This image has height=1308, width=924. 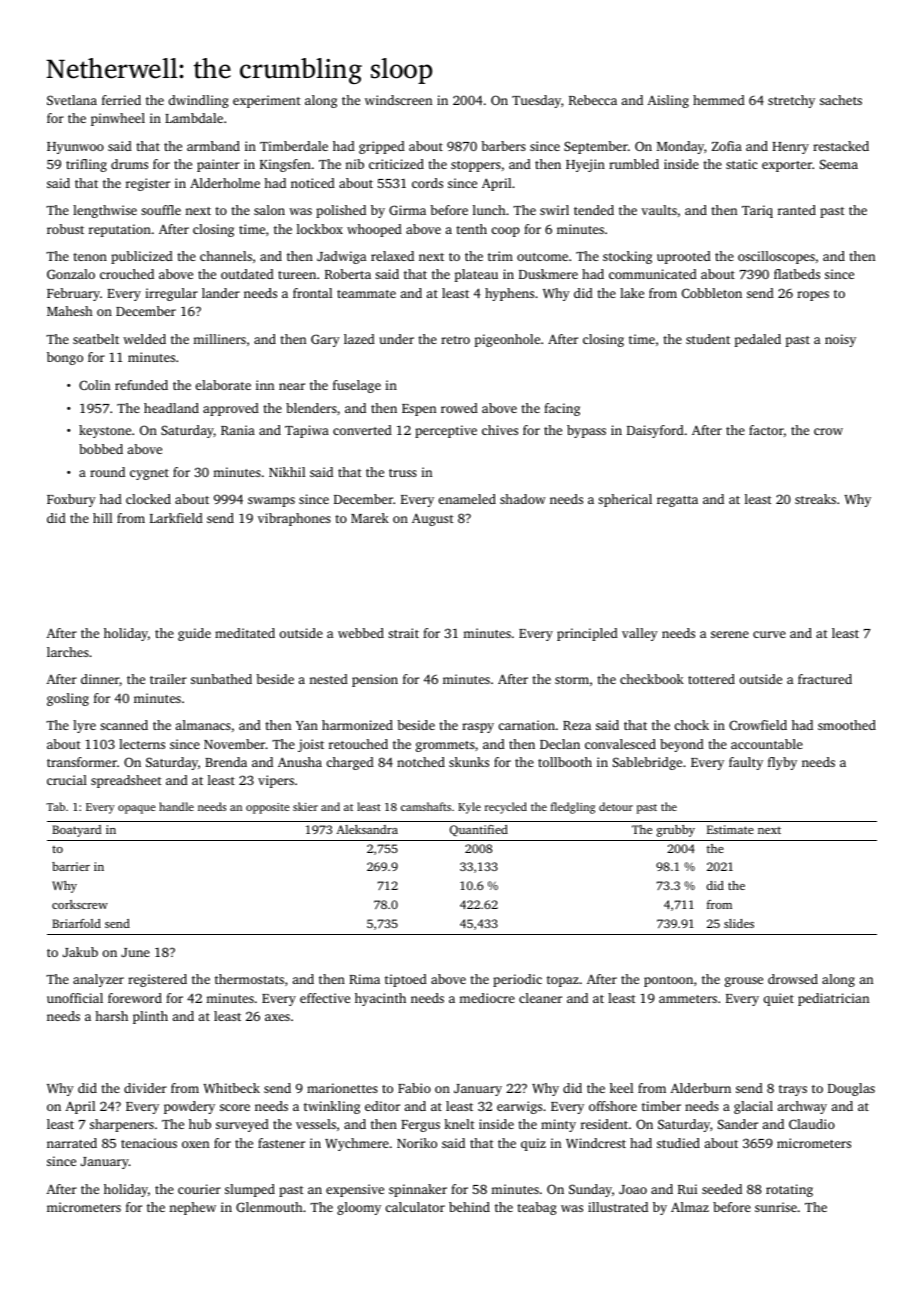 I want to click on handle, so click(x=176, y=806).
